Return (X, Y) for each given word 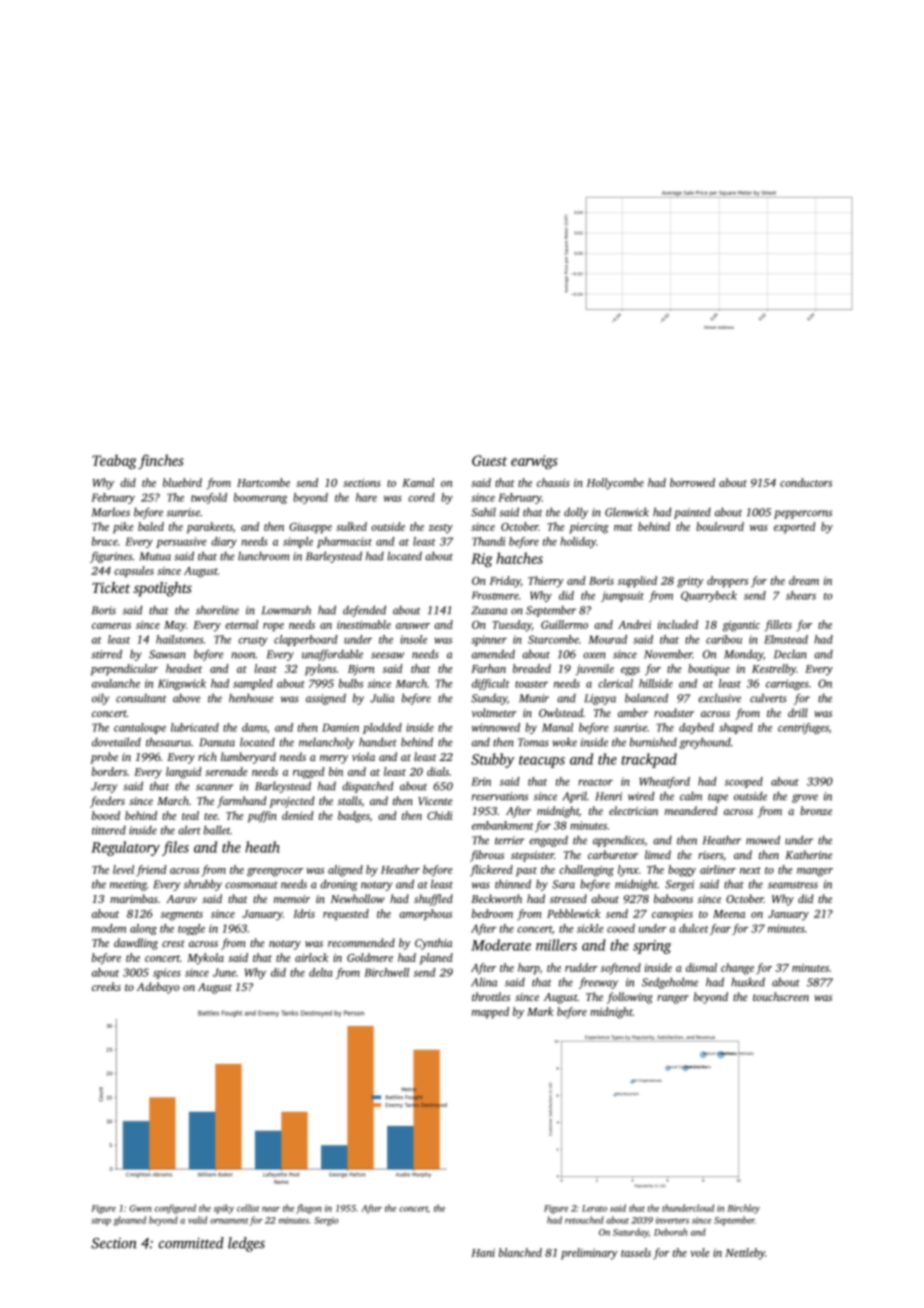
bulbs (351, 683)
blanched (520, 1252)
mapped (490, 1013)
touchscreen (781, 996)
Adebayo (158, 988)
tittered (109, 830)
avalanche (116, 683)
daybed (696, 728)
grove (805, 798)
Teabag (114, 461)
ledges (246, 1244)
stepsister (532, 856)
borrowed (692, 482)
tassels (636, 1252)
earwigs (534, 462)
